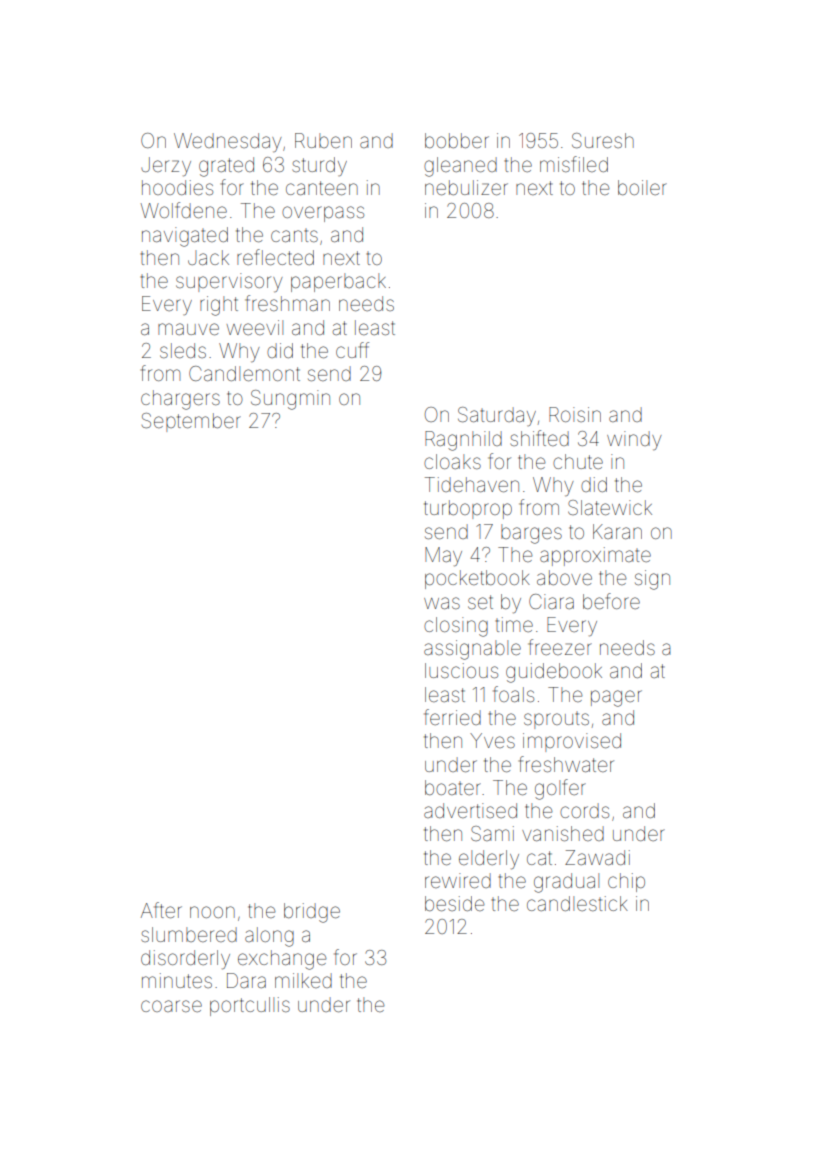 The width and height of the screenshot is (823, 1168). I want to click on Dara, so click(246, 980).
